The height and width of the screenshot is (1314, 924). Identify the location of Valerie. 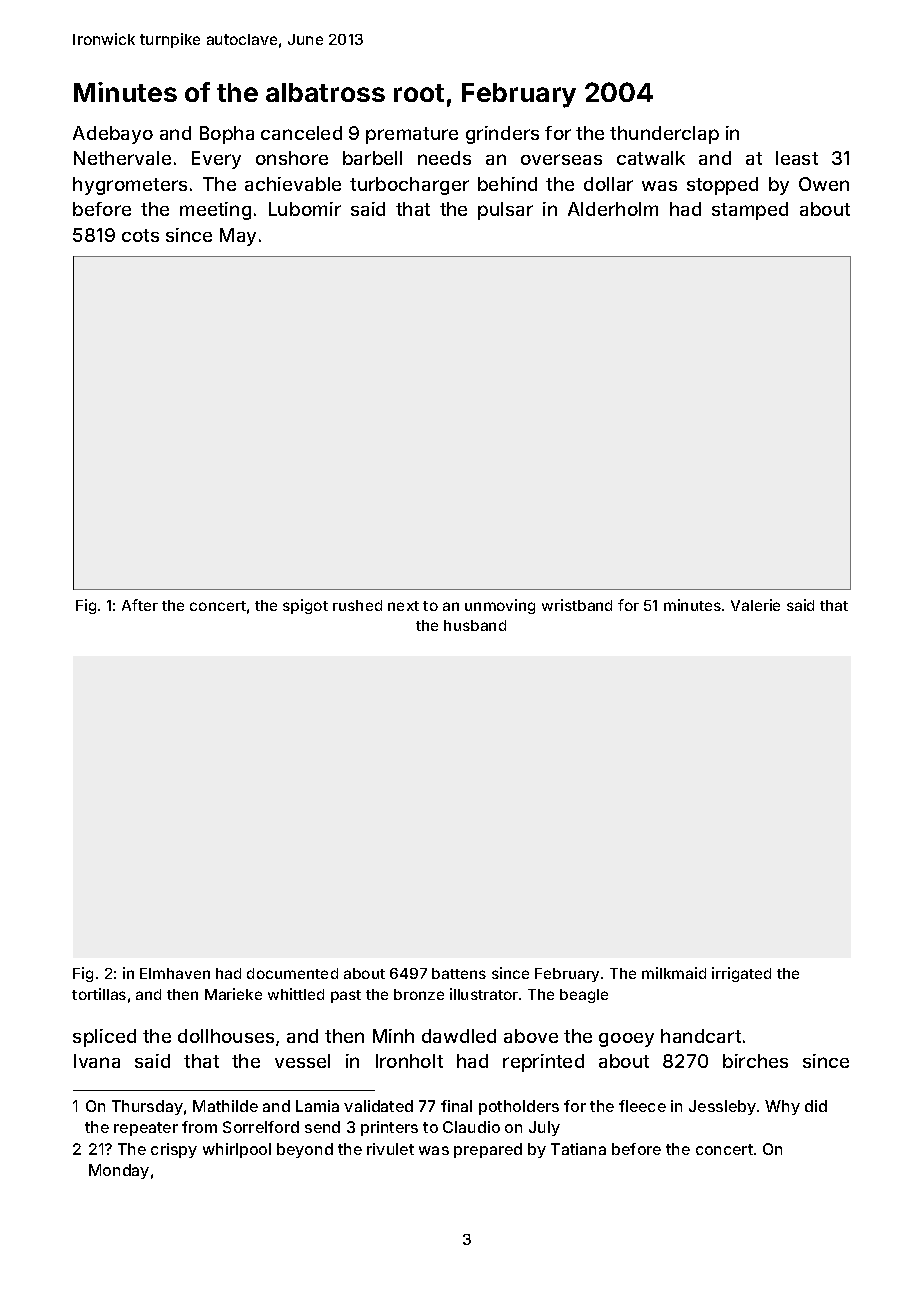
(755, 605).
